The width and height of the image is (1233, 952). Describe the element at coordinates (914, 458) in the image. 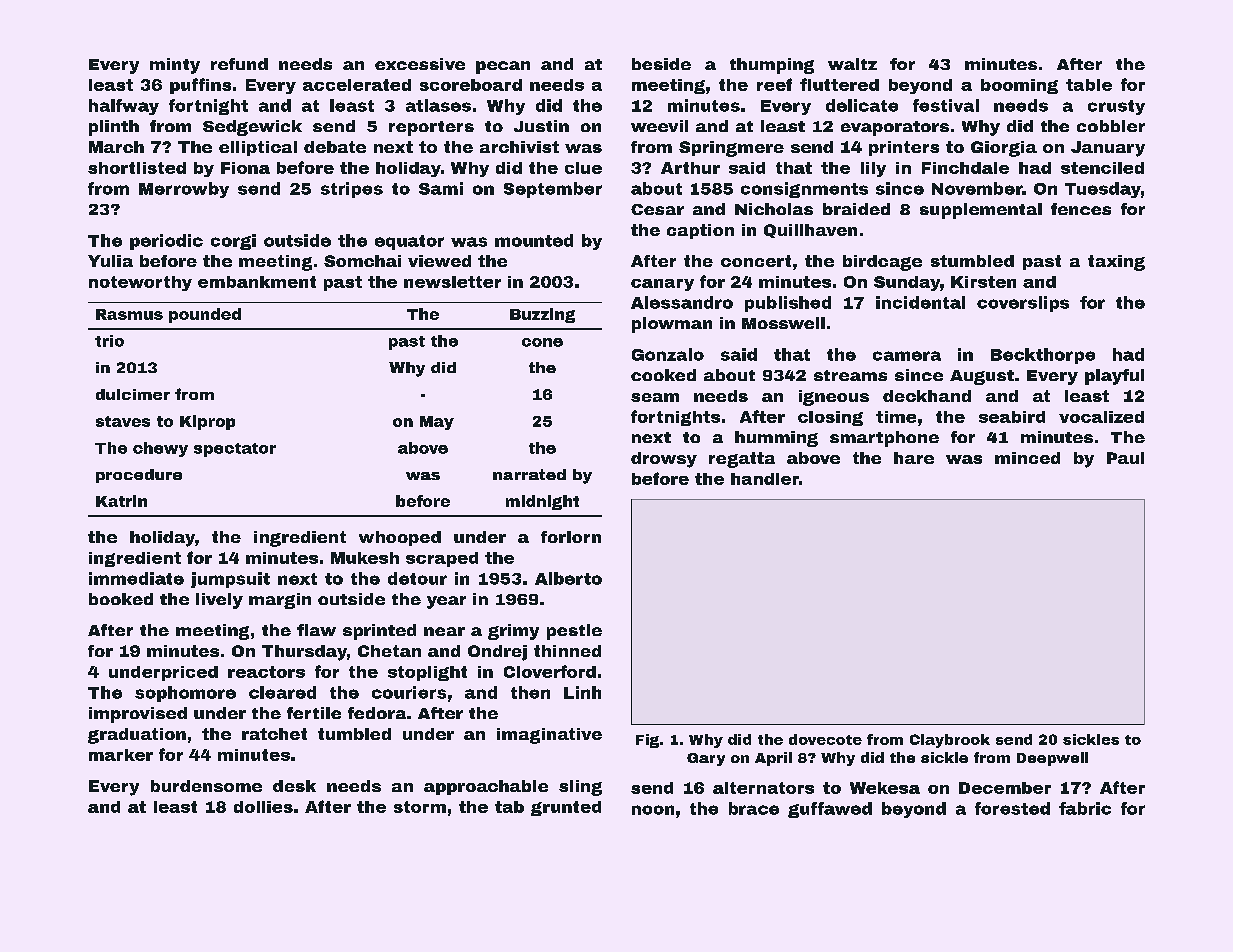

I see `hare` at that location.
